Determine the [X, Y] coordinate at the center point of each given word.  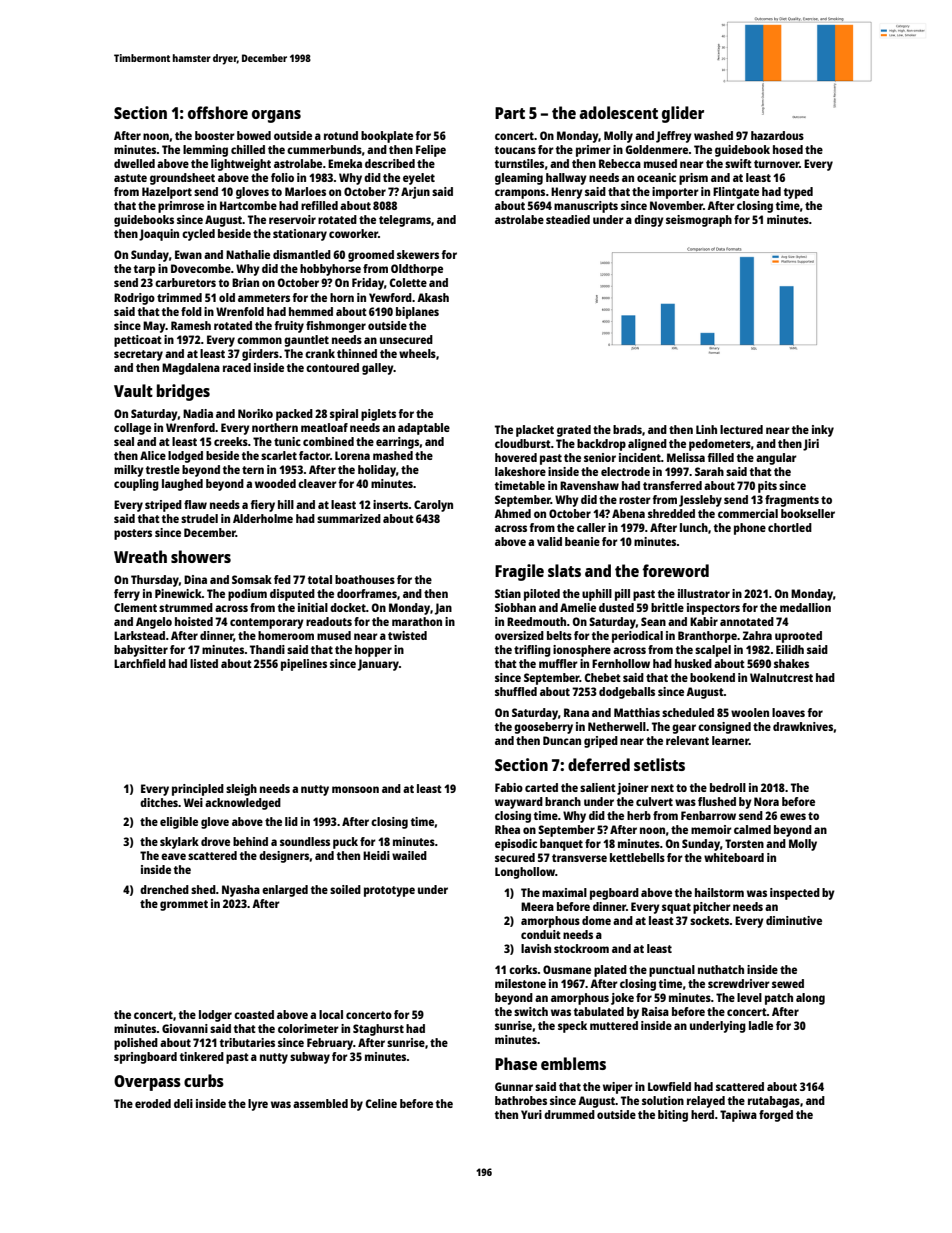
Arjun [415, 193]
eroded [153, 1103]
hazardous [777, 135]
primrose [181, 207]
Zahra [757, 635]
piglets [378, 415]
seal [124, 441]
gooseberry [543, 728]
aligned [647, 445]
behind [250, 841]
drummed [569, 1114]
